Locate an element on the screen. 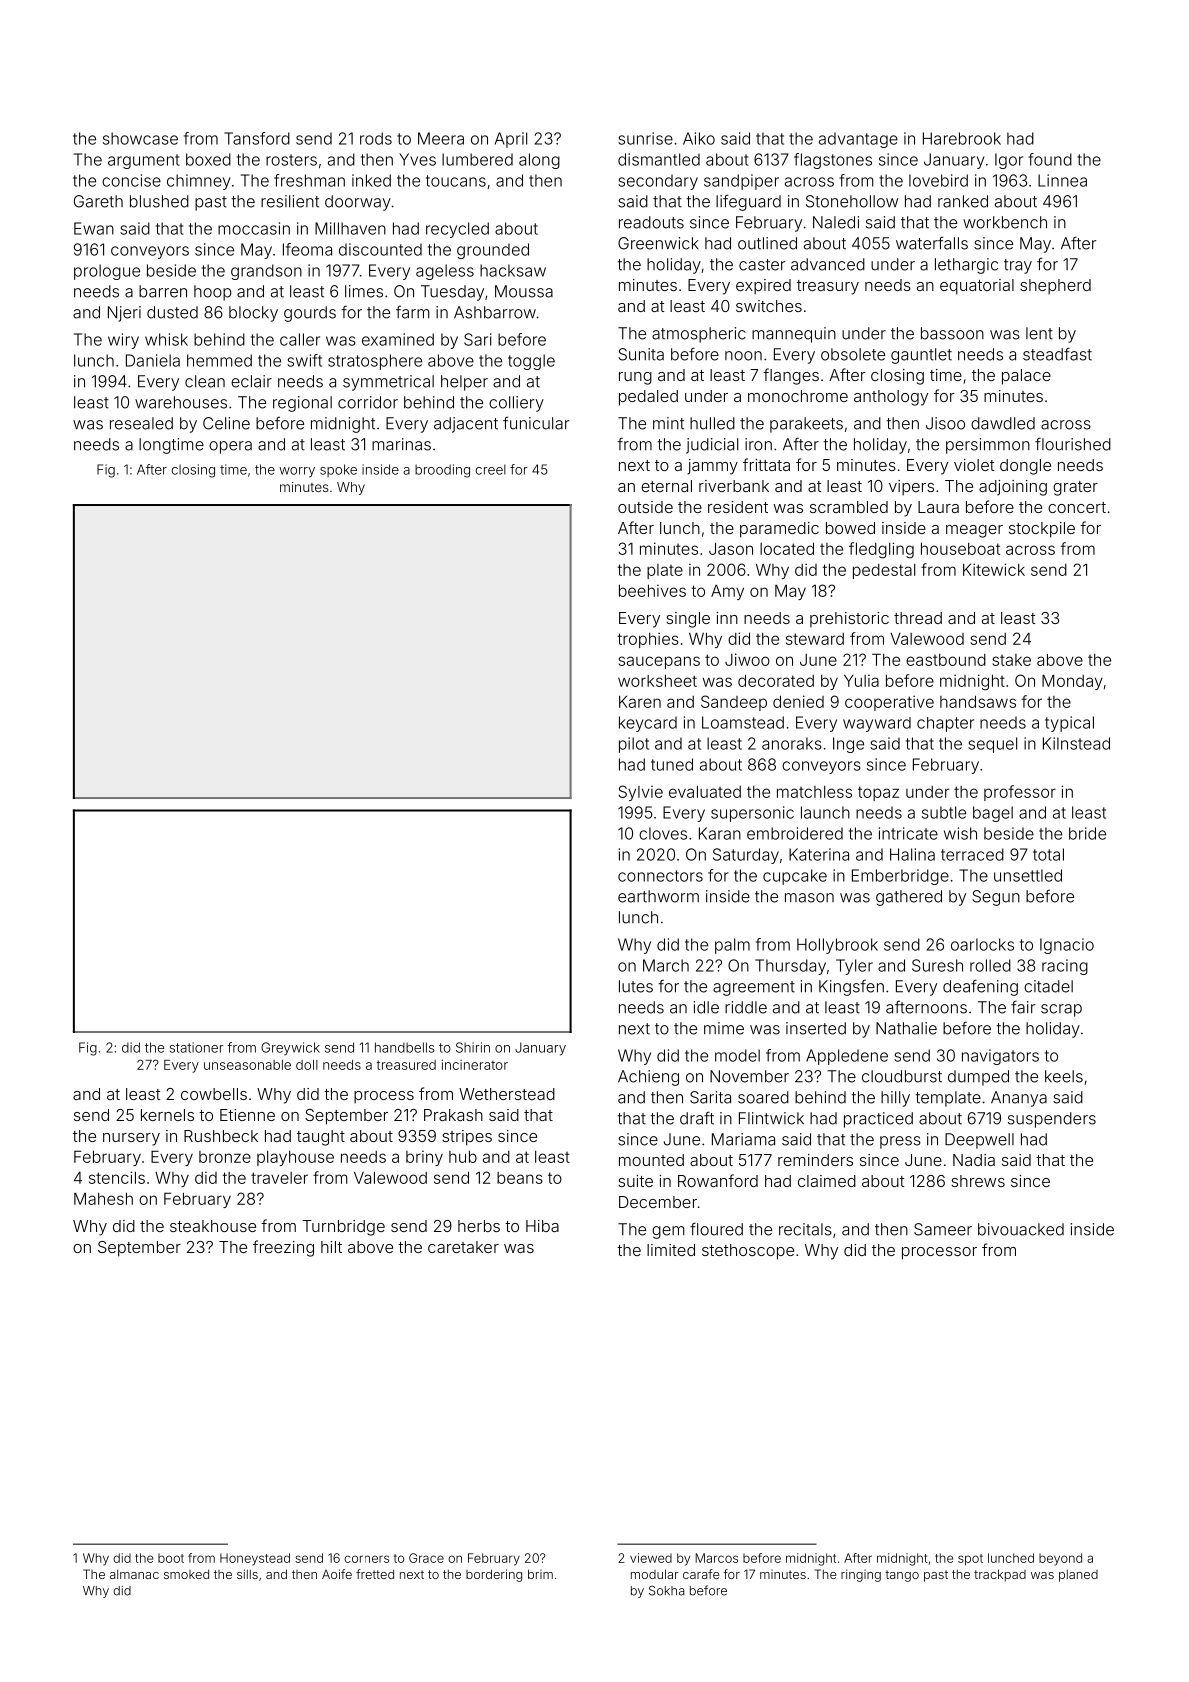  dismantled is located at coordinates (659, 159).
